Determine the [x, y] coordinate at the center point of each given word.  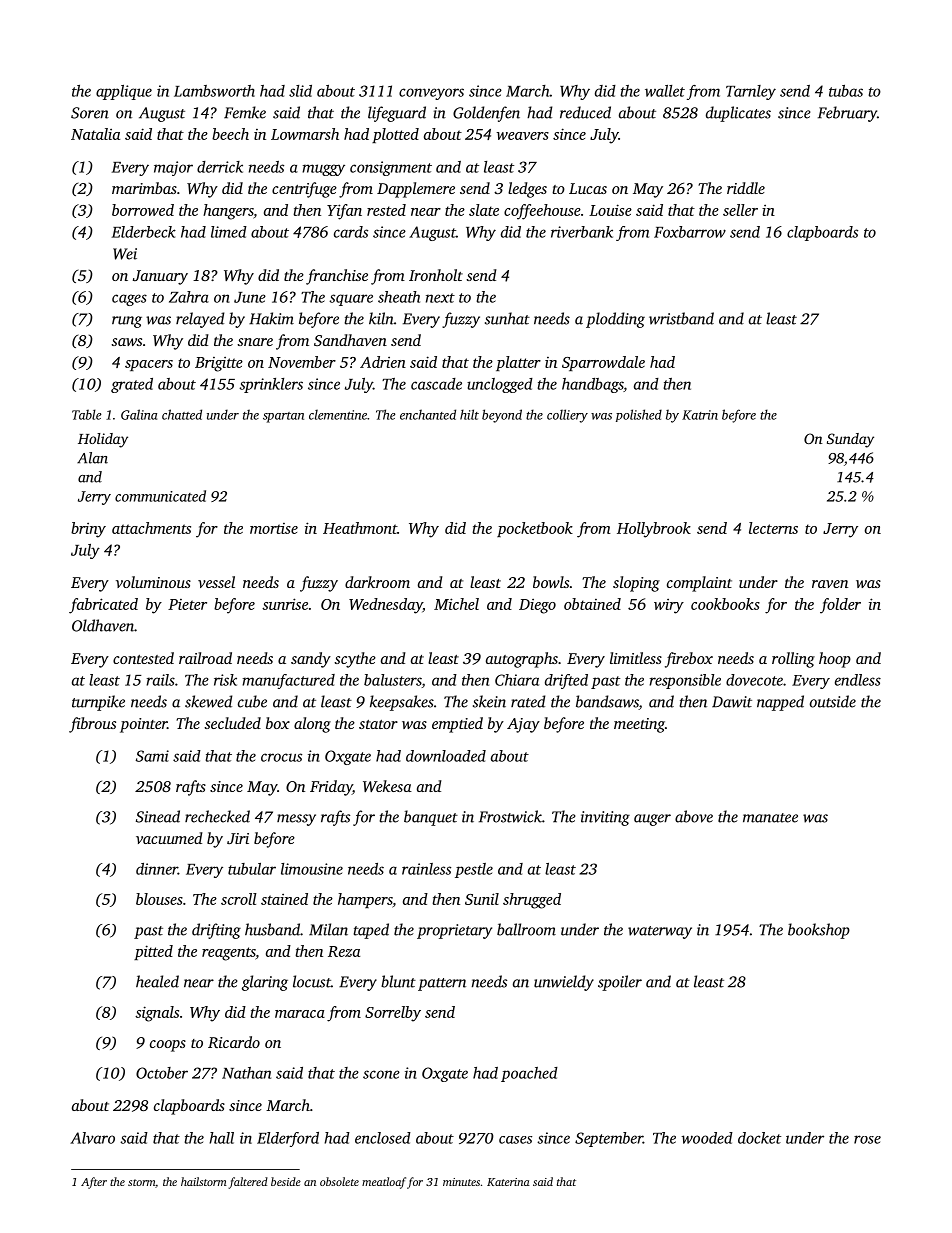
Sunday [850, 440]
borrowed [143, 210]
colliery [567, 416]
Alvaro [92, 1138]
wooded [707, 1138]
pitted [153, 952]
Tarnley [751, 92]
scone [381, 1074]
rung [127, 322]
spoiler [620, 983]
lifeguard [397, 114]
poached [529, 1074]
